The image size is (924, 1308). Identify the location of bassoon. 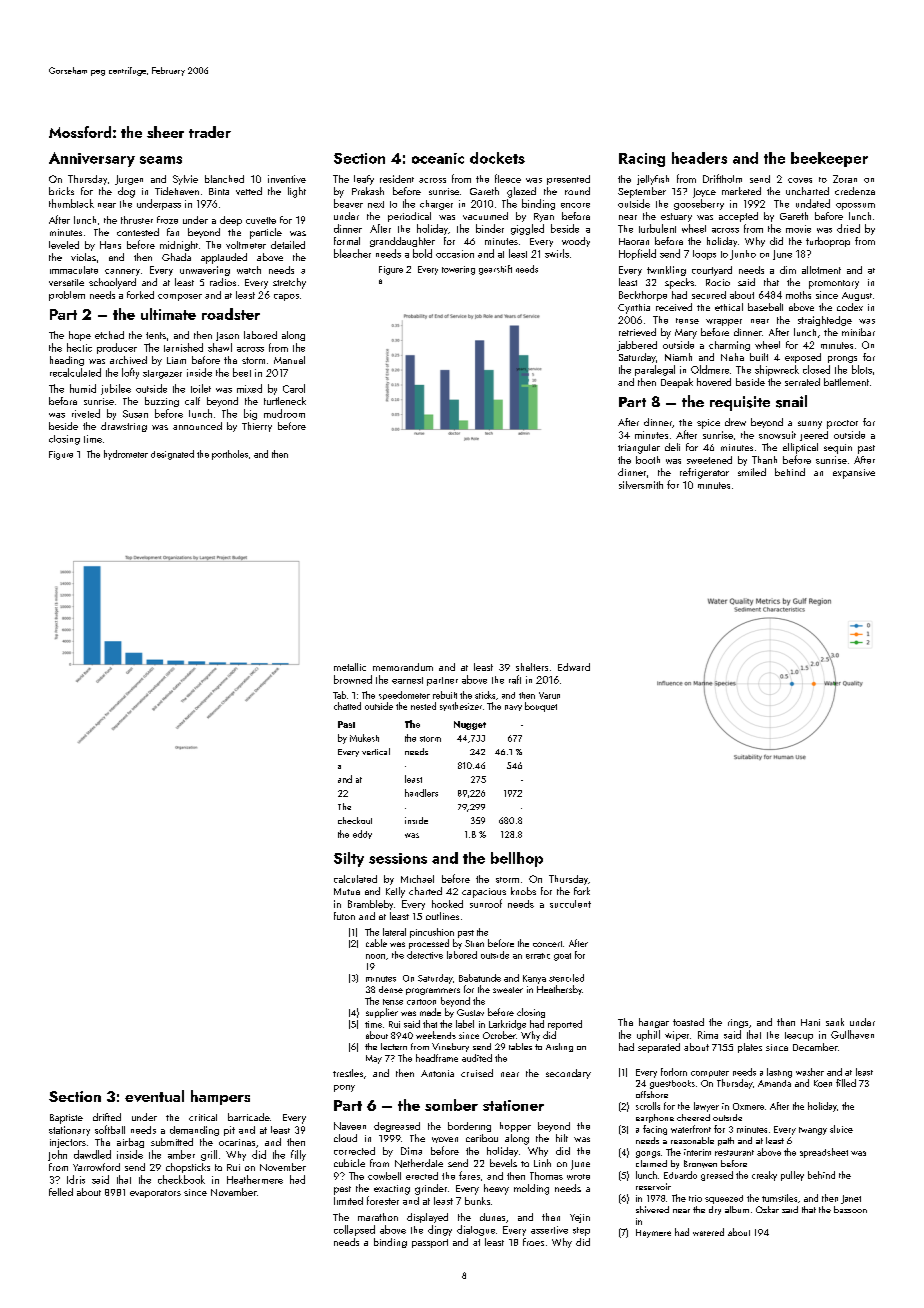
(850, 1209).
